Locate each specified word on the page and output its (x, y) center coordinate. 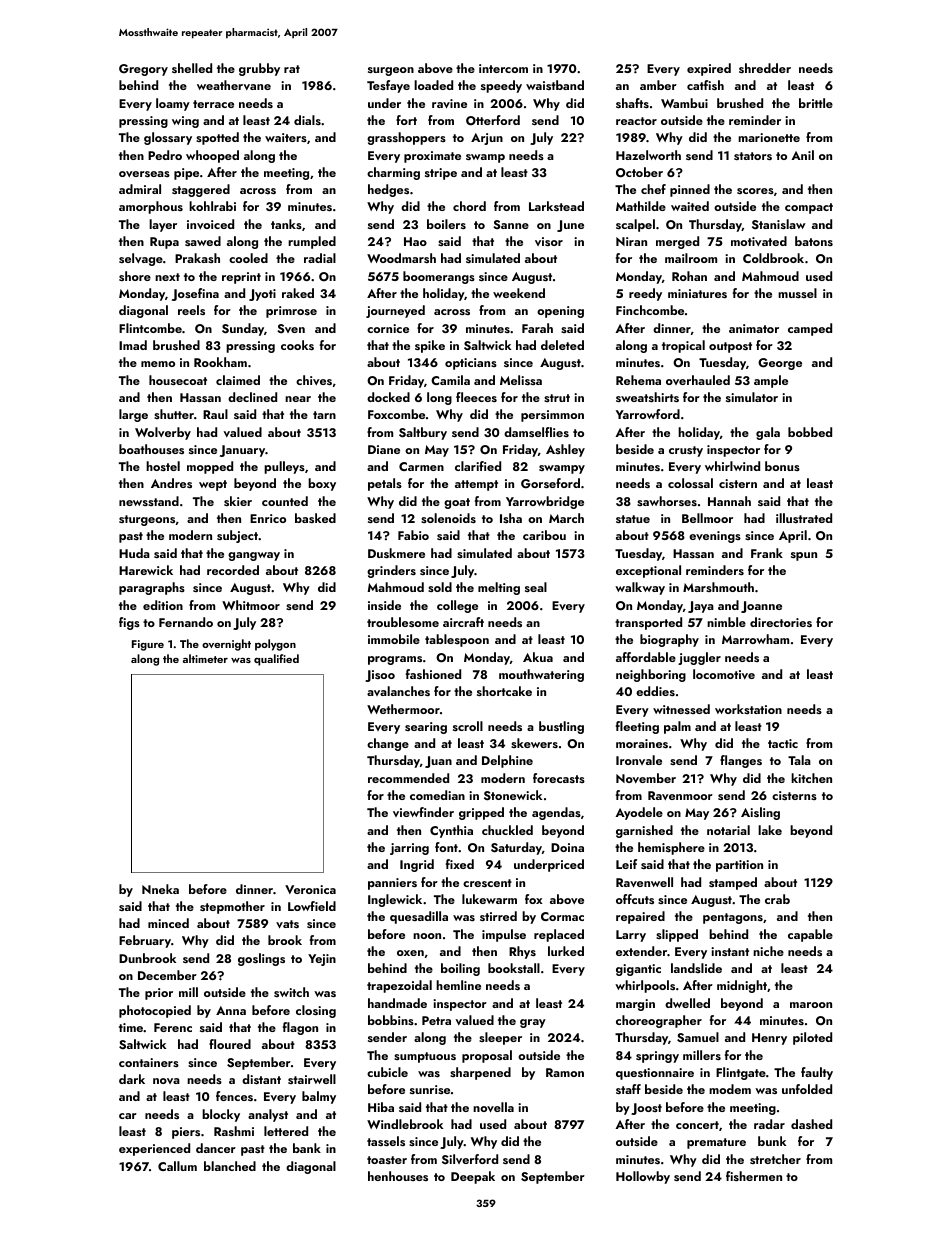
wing (185, 122)
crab (777, 899)
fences (234, 1096)
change (388, 744)
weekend (519, 293)
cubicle (387, 1072)
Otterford (493, 120)
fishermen (754, 1176)
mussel (797, 293)
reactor (636, 121)
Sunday (243, 329)
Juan (438, 762)
